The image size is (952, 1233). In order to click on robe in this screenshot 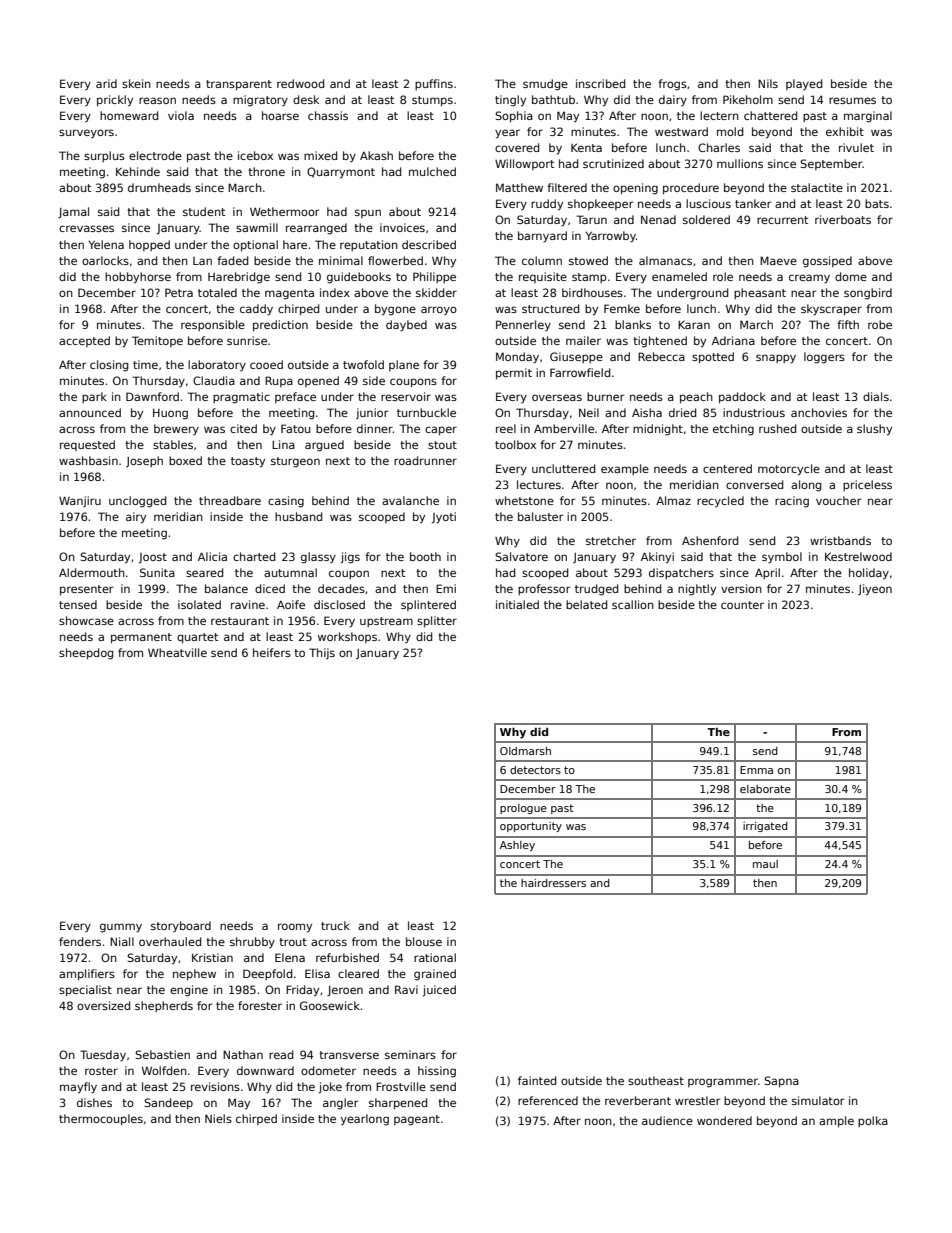, I will do `click(880, 324)`.
